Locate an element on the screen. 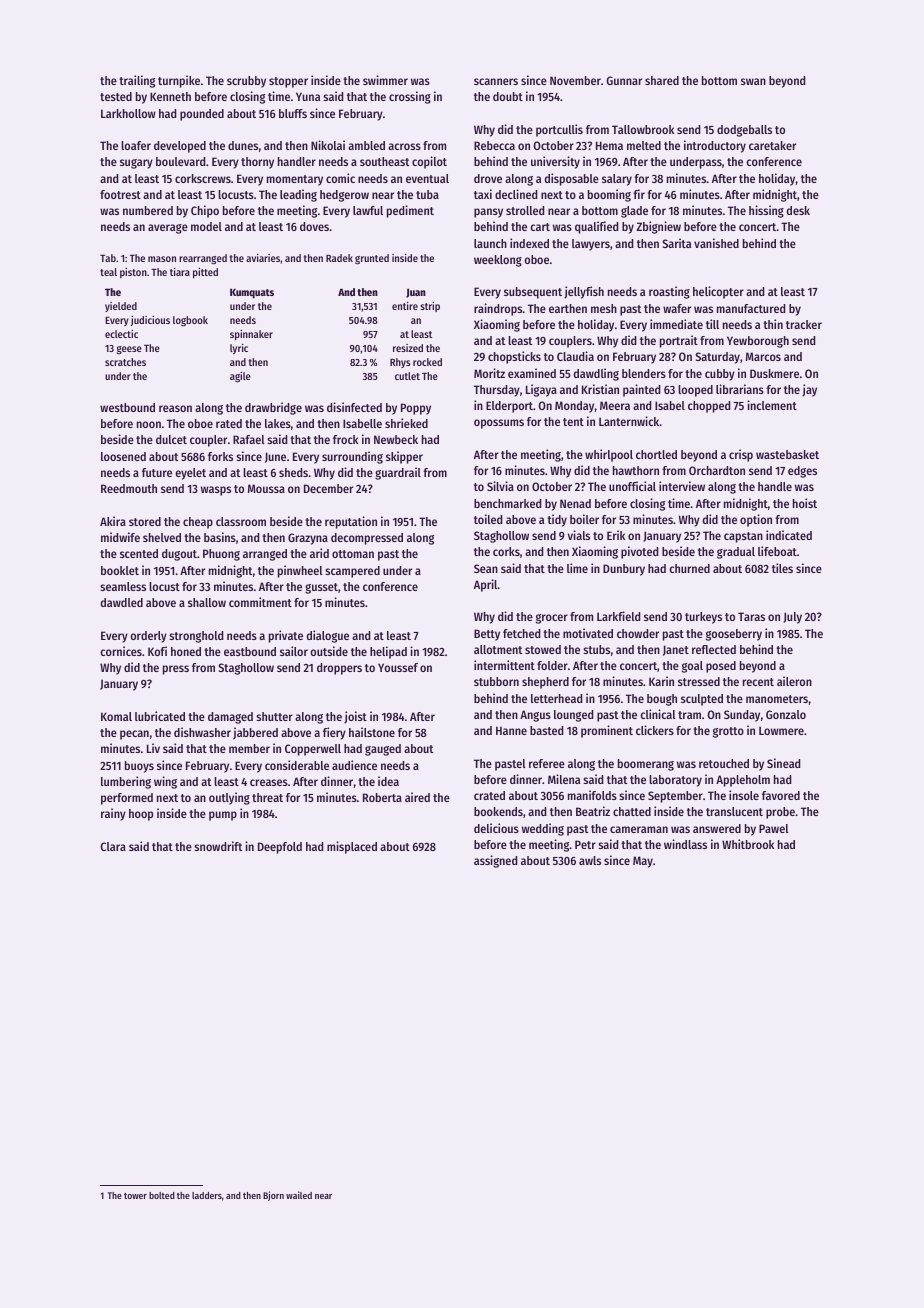 The width and height of the screenshot is (924, 1308). May is located at coordinates (643, 862).
